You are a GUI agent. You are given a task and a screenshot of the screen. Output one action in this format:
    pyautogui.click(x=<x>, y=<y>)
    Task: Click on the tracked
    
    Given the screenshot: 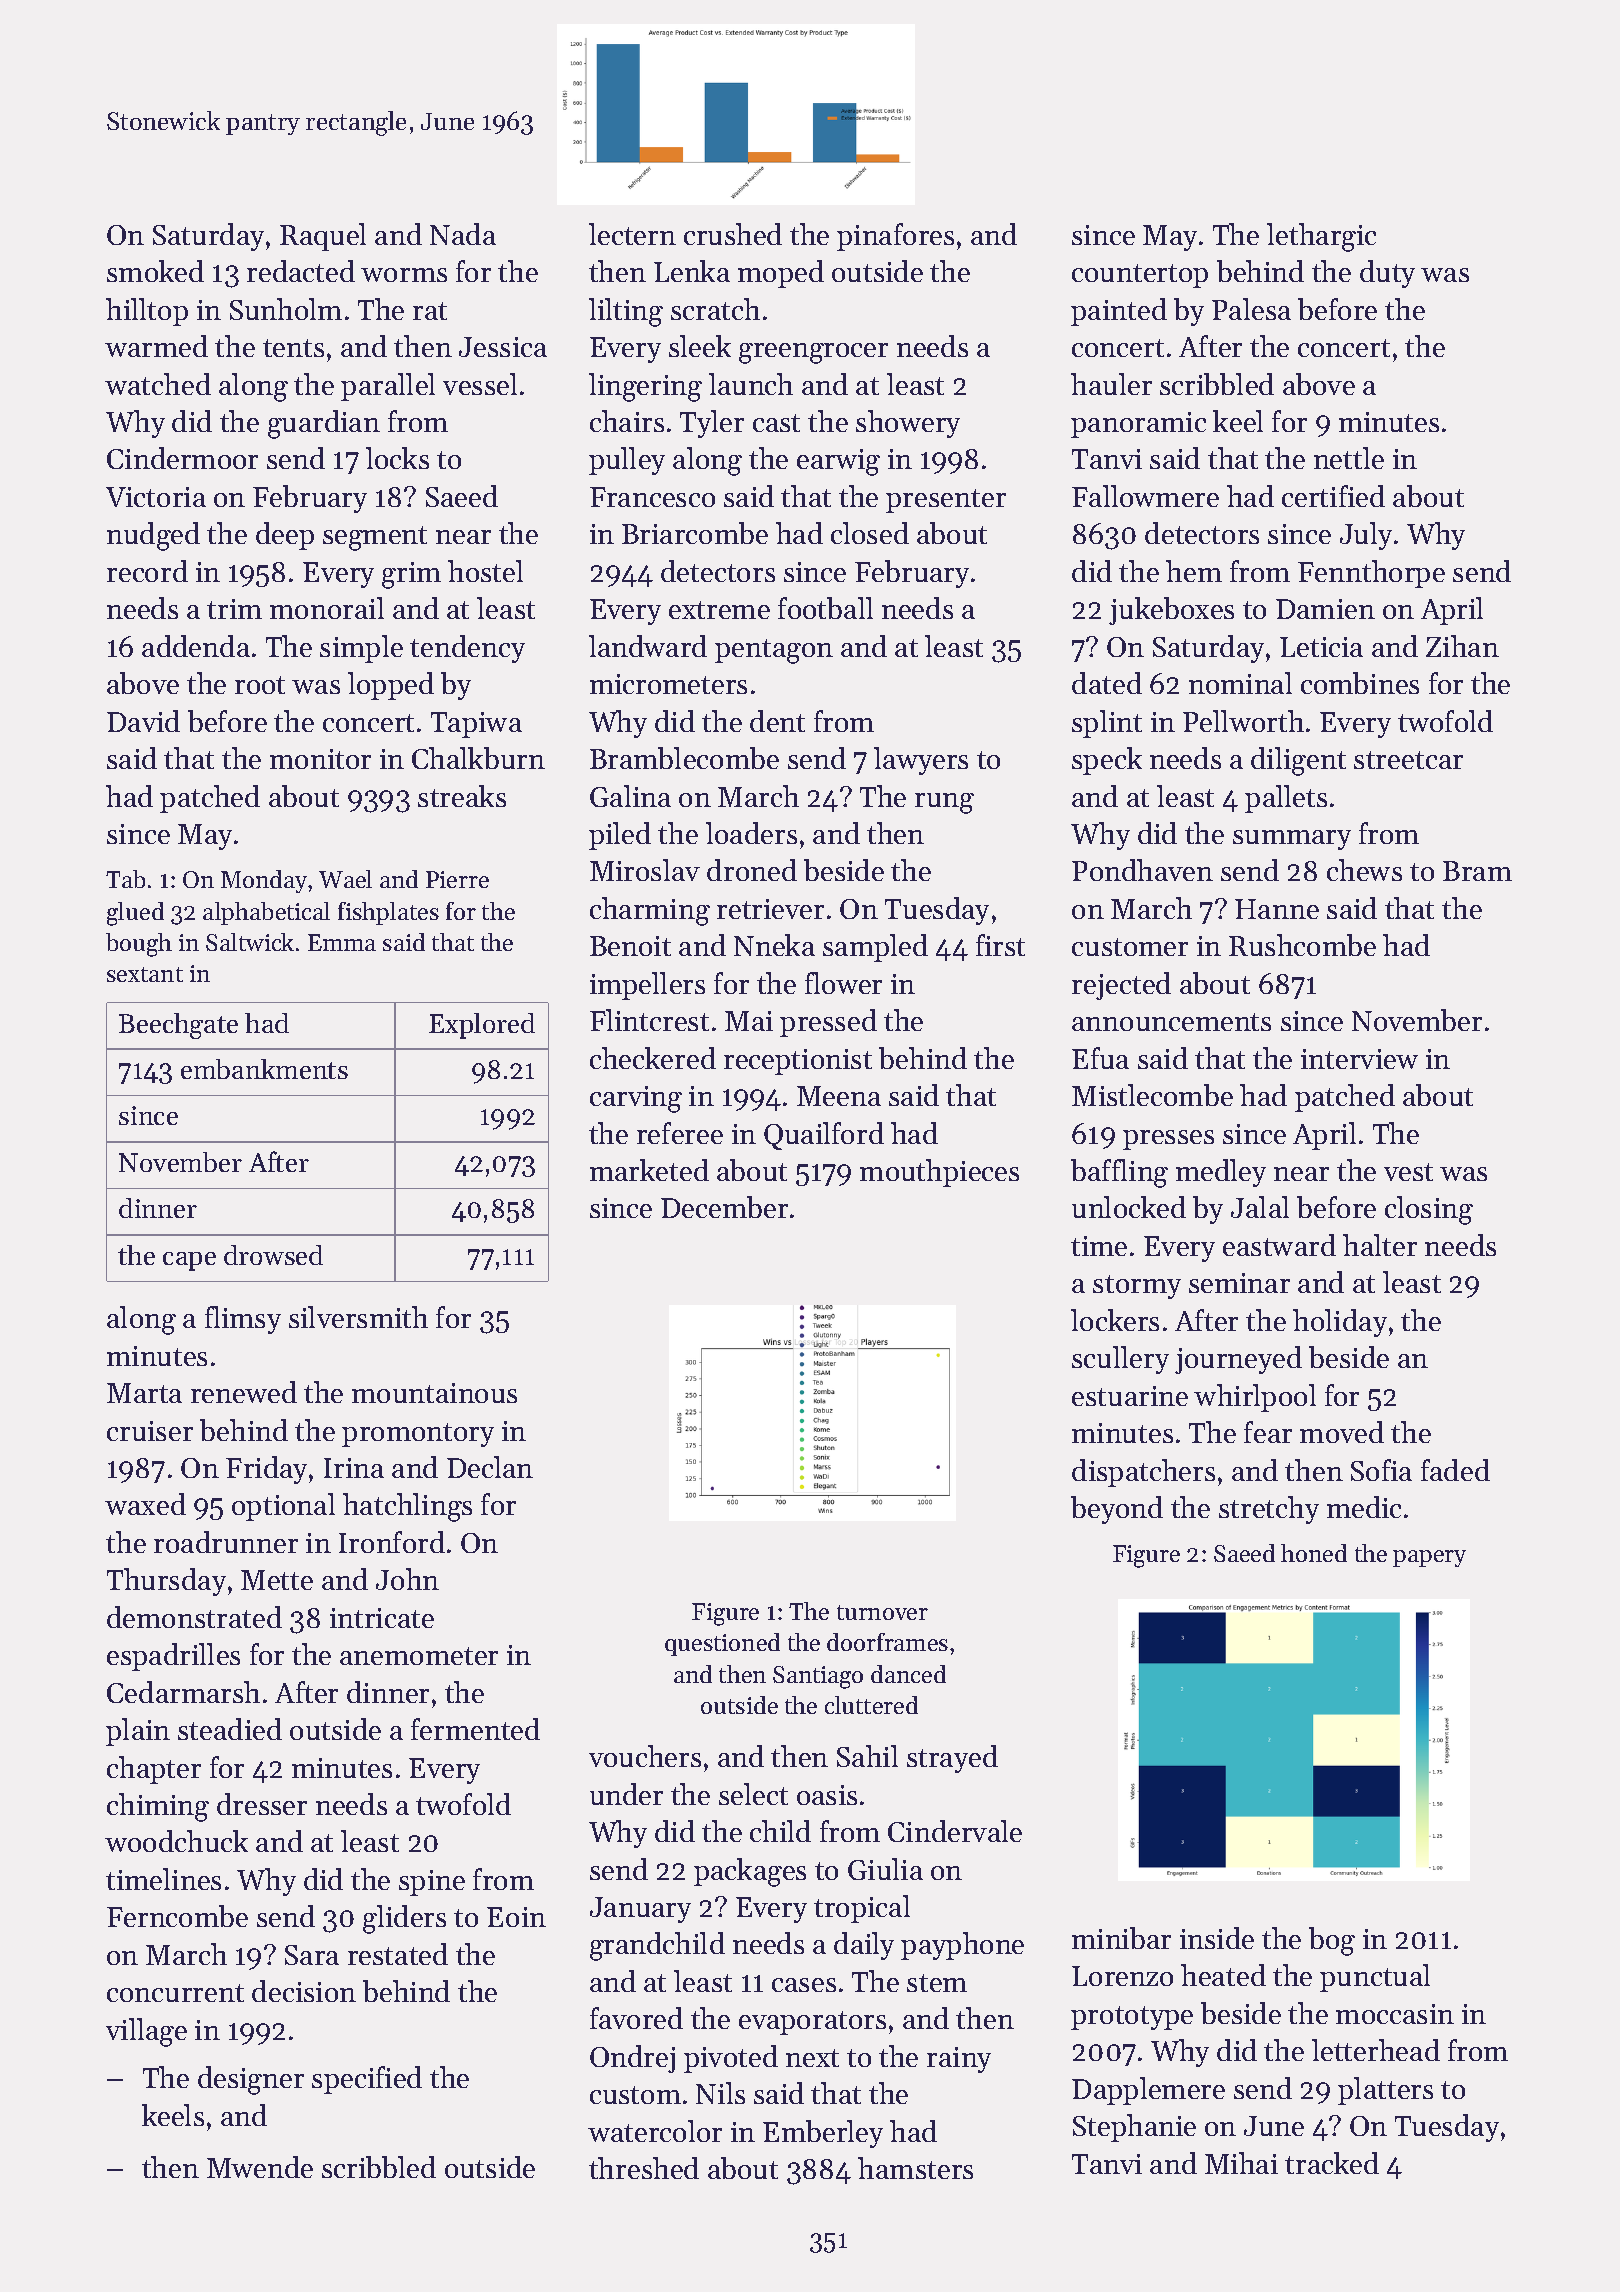 What is the action you would take?
    pyautogui.click(x=1332, y=2163)
